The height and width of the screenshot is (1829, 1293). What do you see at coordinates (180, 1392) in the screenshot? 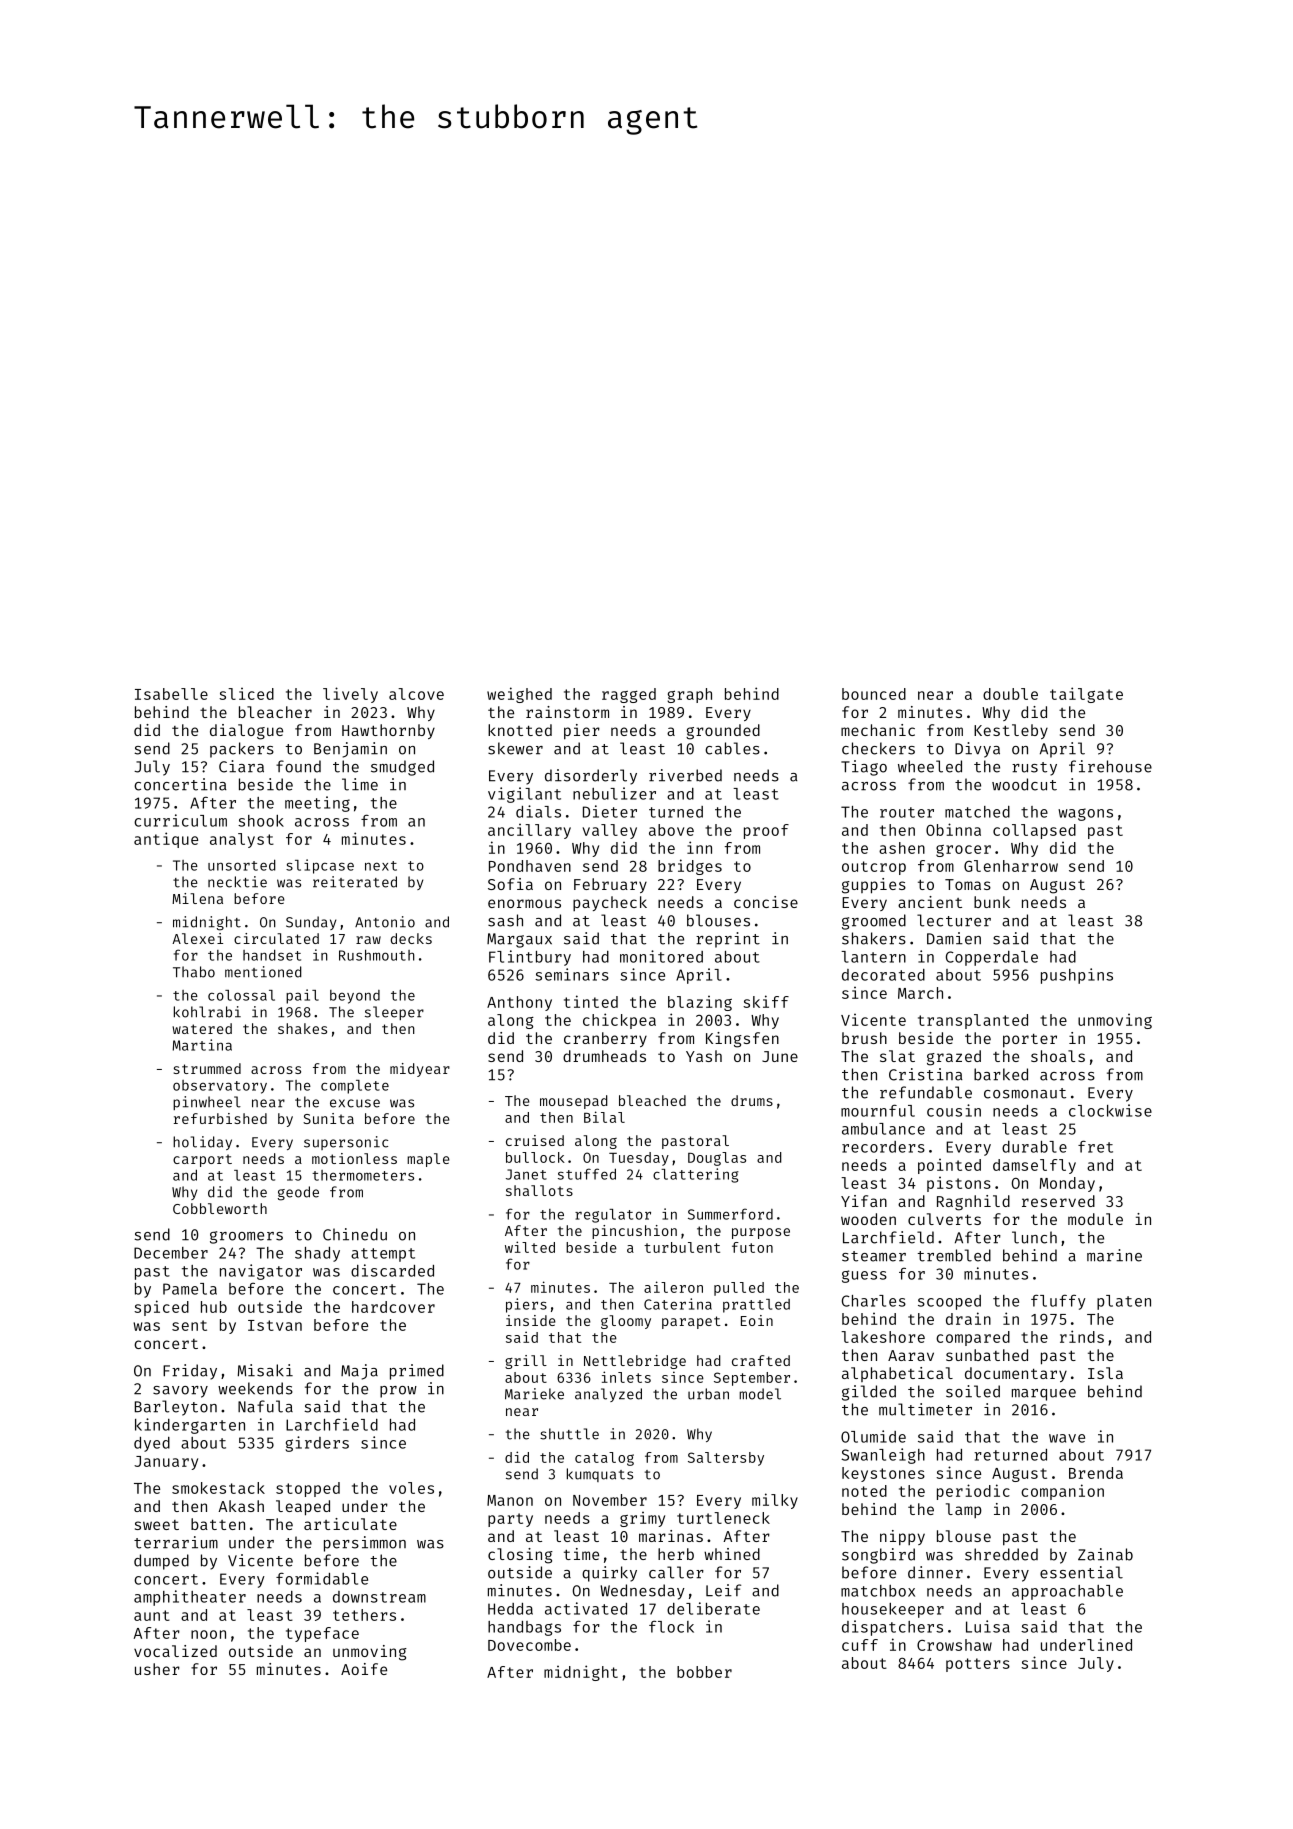
I see `savory` at bounding box center [180, 1392].
